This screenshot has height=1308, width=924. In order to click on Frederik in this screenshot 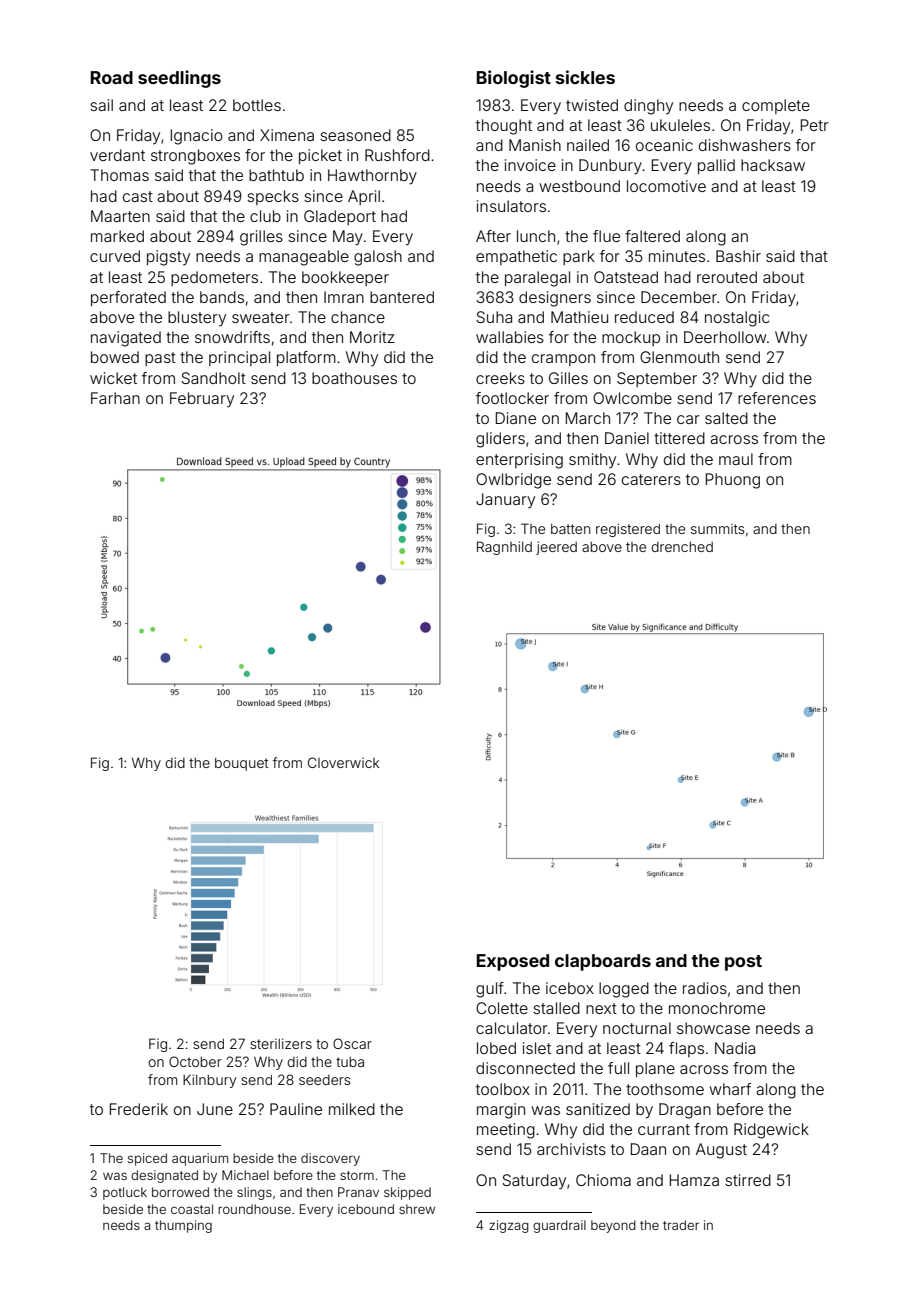, I will do `click(139, 1109)`.
